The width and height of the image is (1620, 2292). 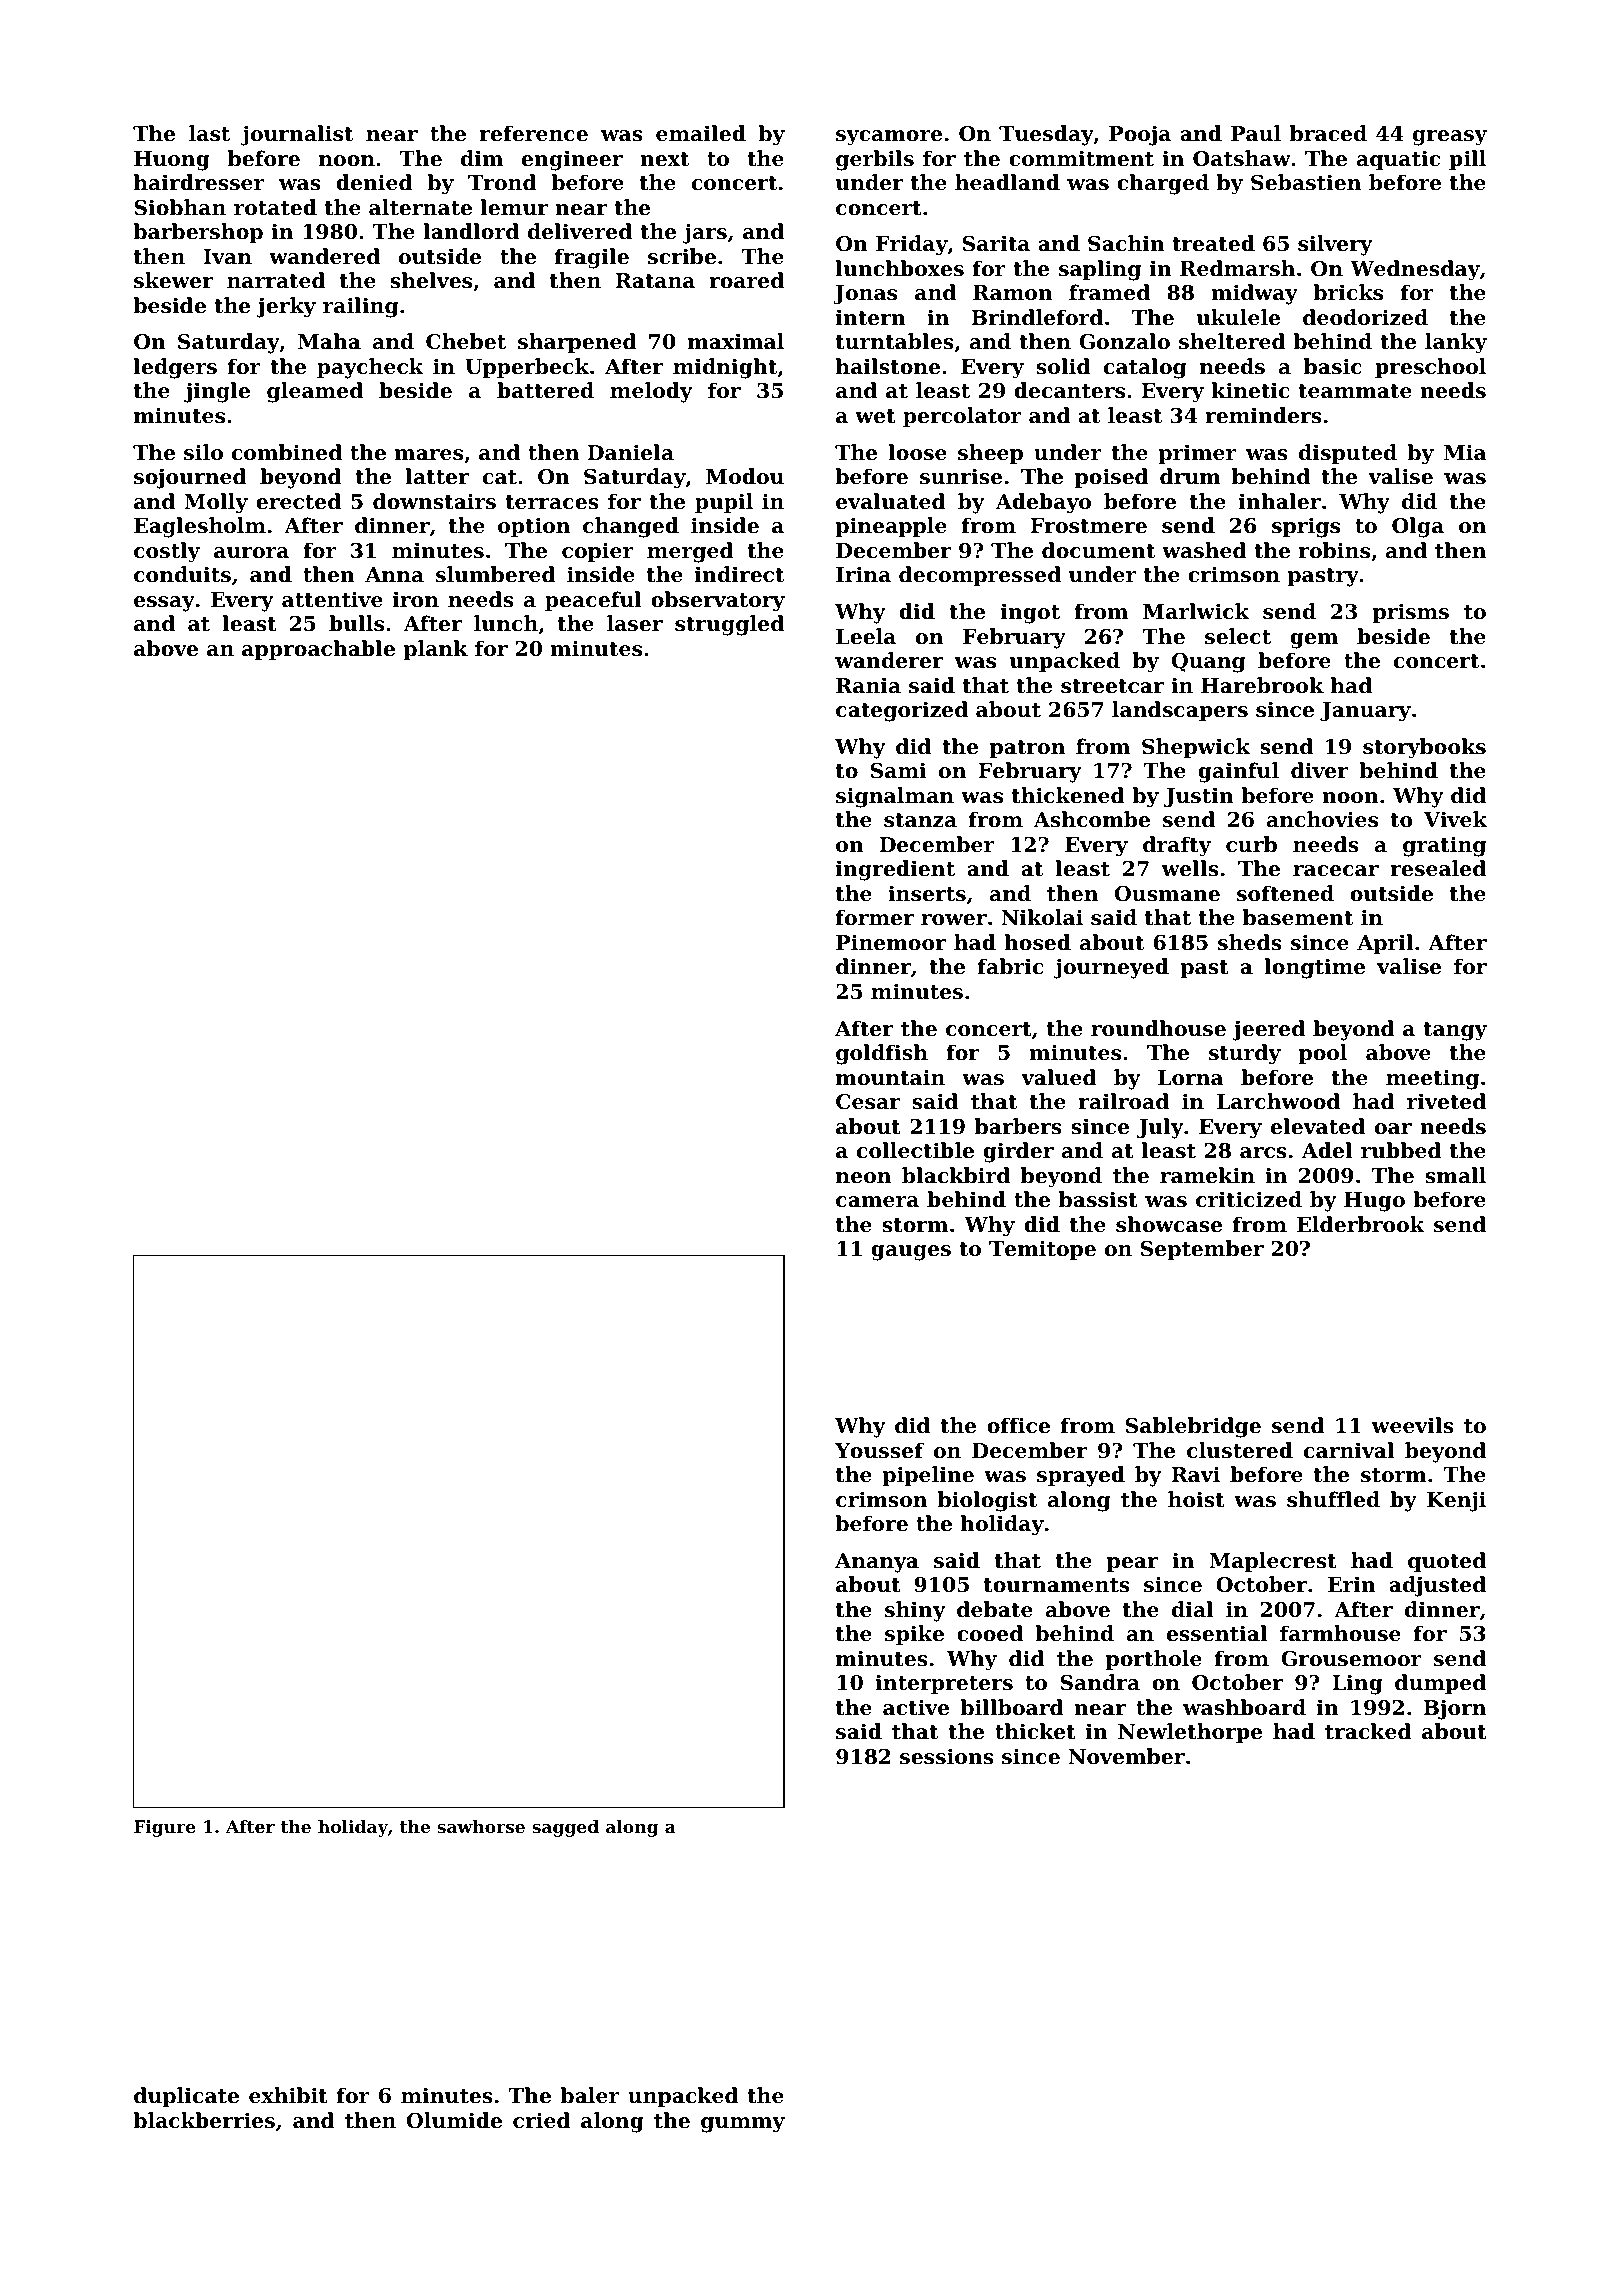 I want to click on Quang, so click(x=1208, y=663).
